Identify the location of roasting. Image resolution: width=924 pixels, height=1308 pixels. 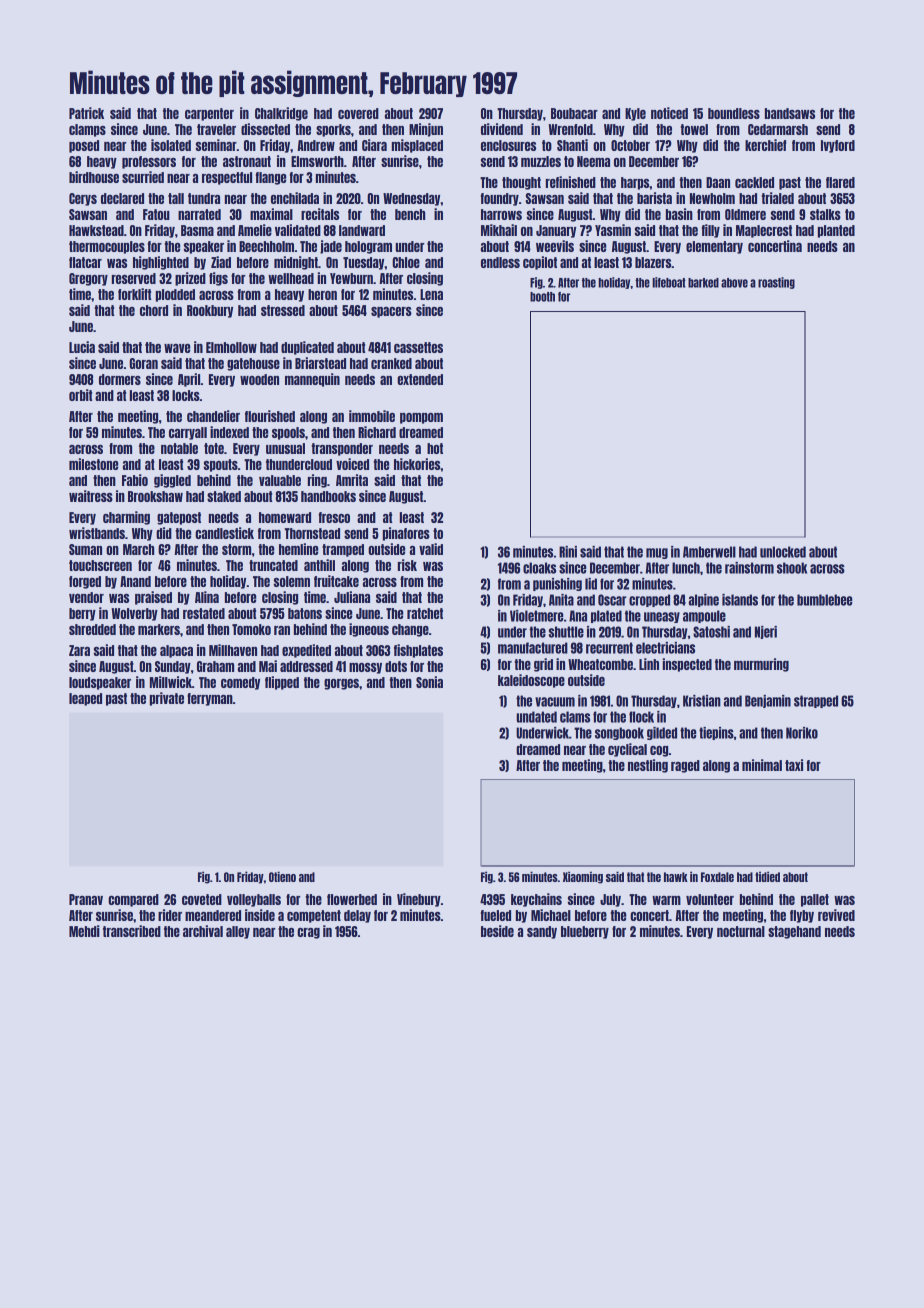
(776, 283).
